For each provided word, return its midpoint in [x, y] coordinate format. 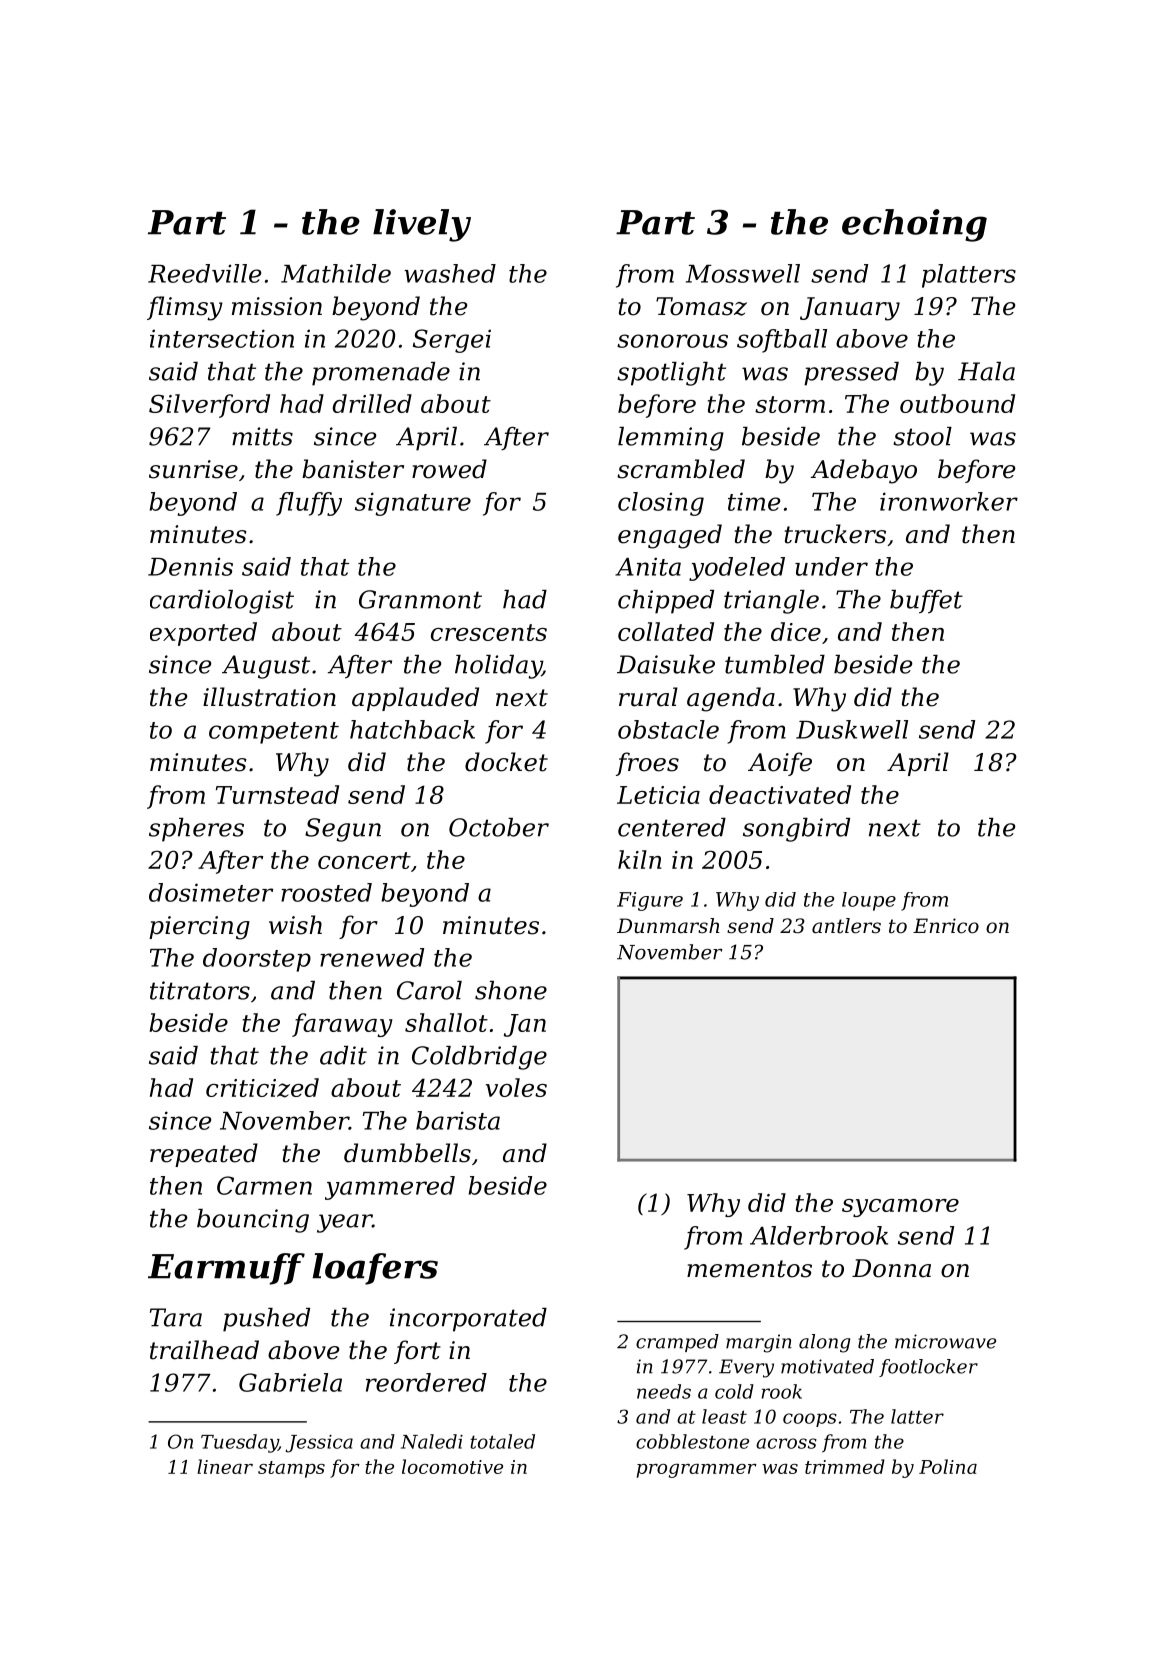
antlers [846, 926]
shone [511, 990]
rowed [449, 469]
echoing [914, 225]
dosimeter [211, 892]
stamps [291, 1469]
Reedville [204, 273]
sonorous [672, 341]
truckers [835, 534]
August [266, 667]
